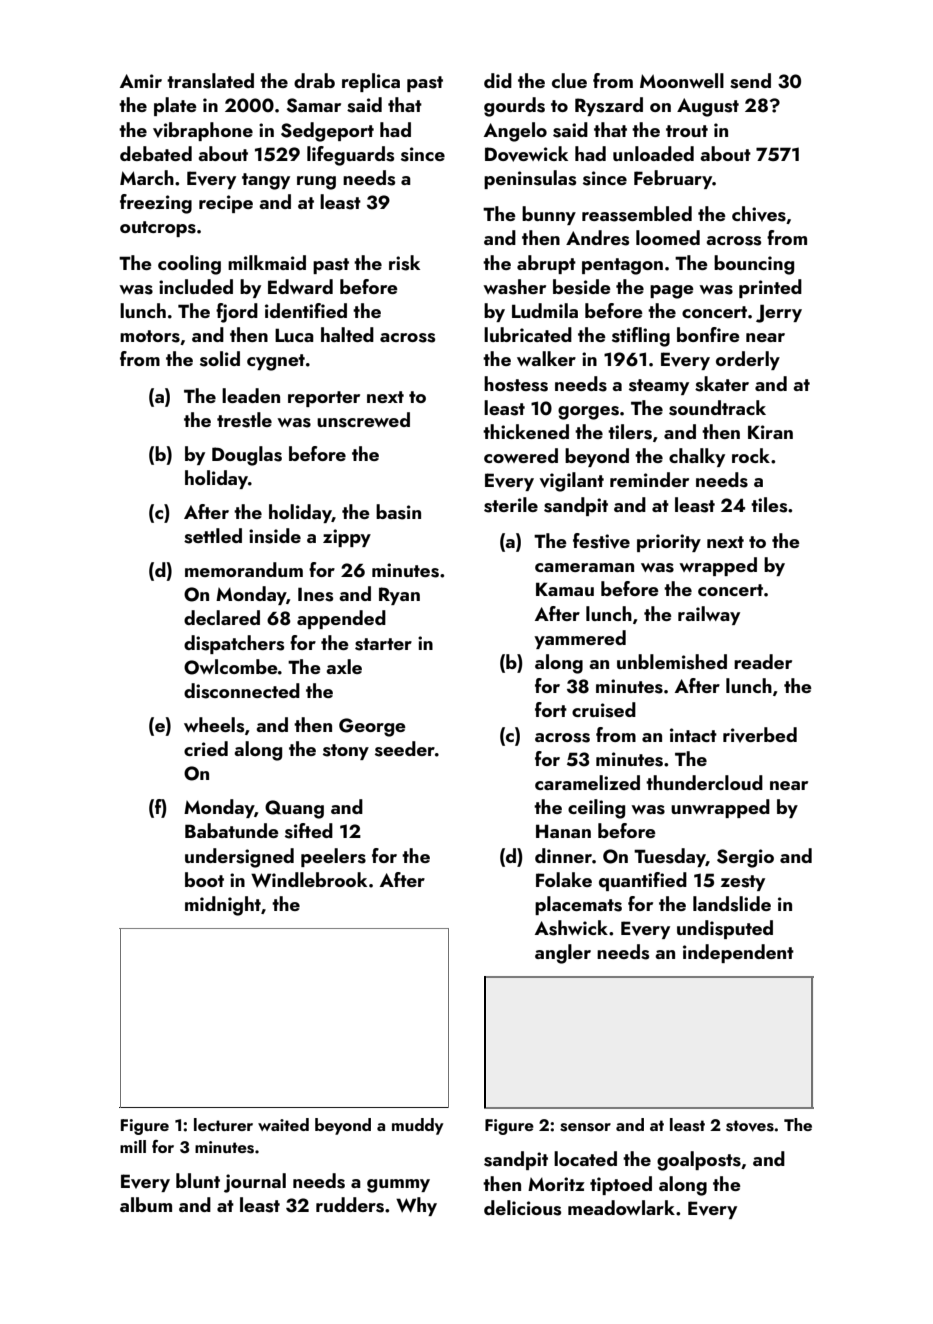 The width and height of the image is (933, 1324). I want to click on reminder, so click(649, 479).
